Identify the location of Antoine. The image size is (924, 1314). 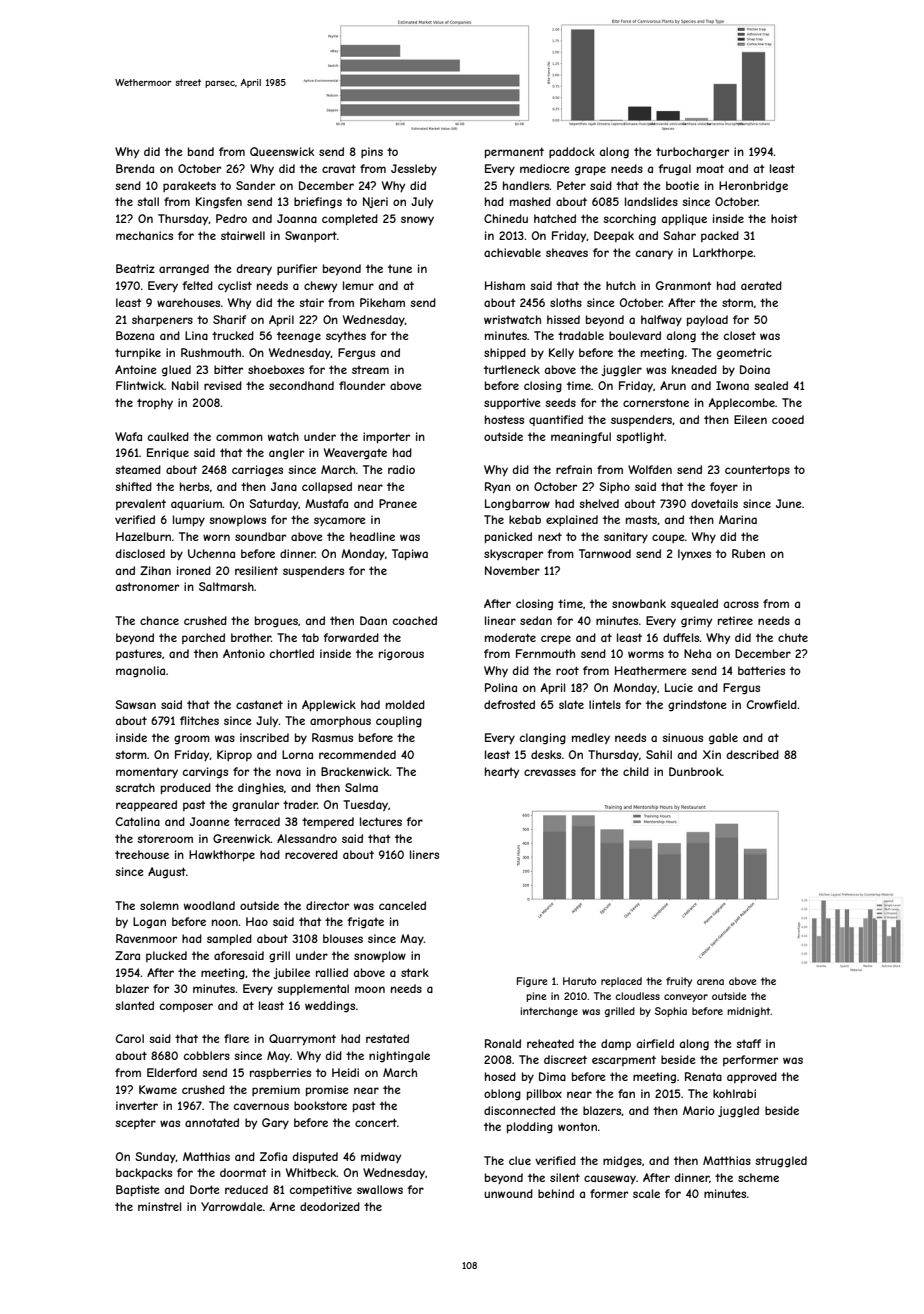
(136, 369).
